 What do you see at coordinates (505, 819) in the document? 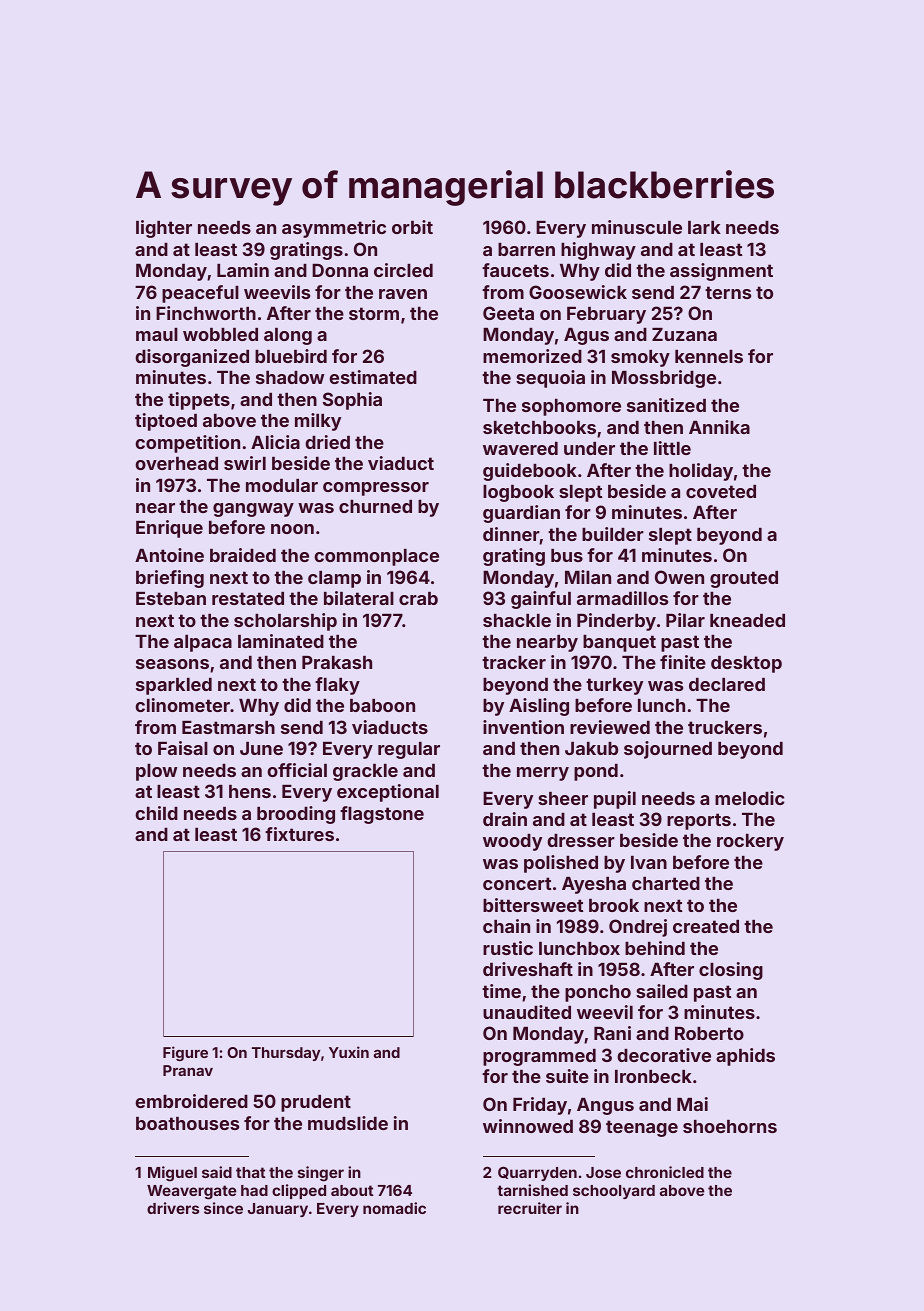
I see `drain` at bounding box center [505, 819].
